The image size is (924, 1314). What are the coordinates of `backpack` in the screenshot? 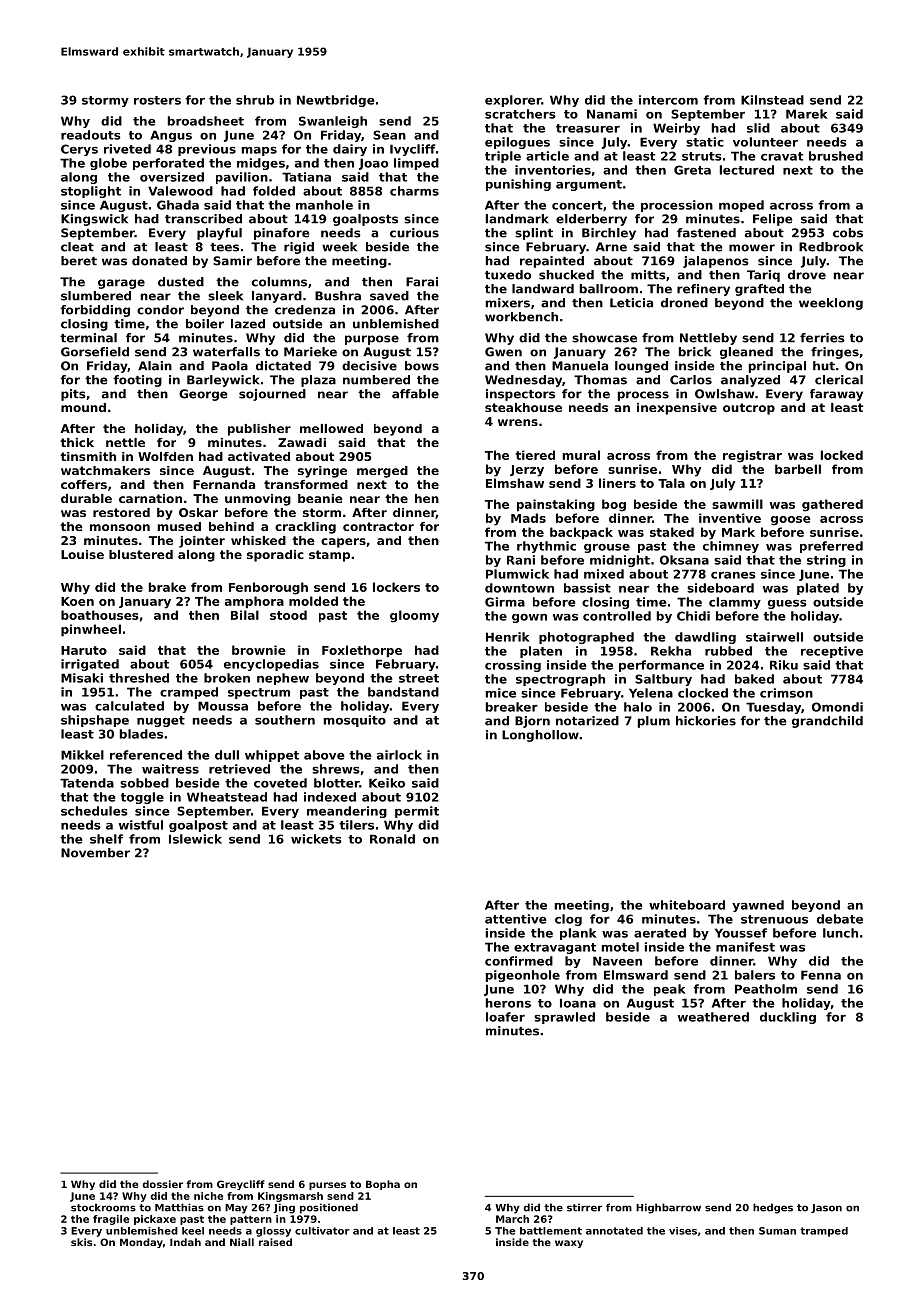 It's located at (581, 533).
